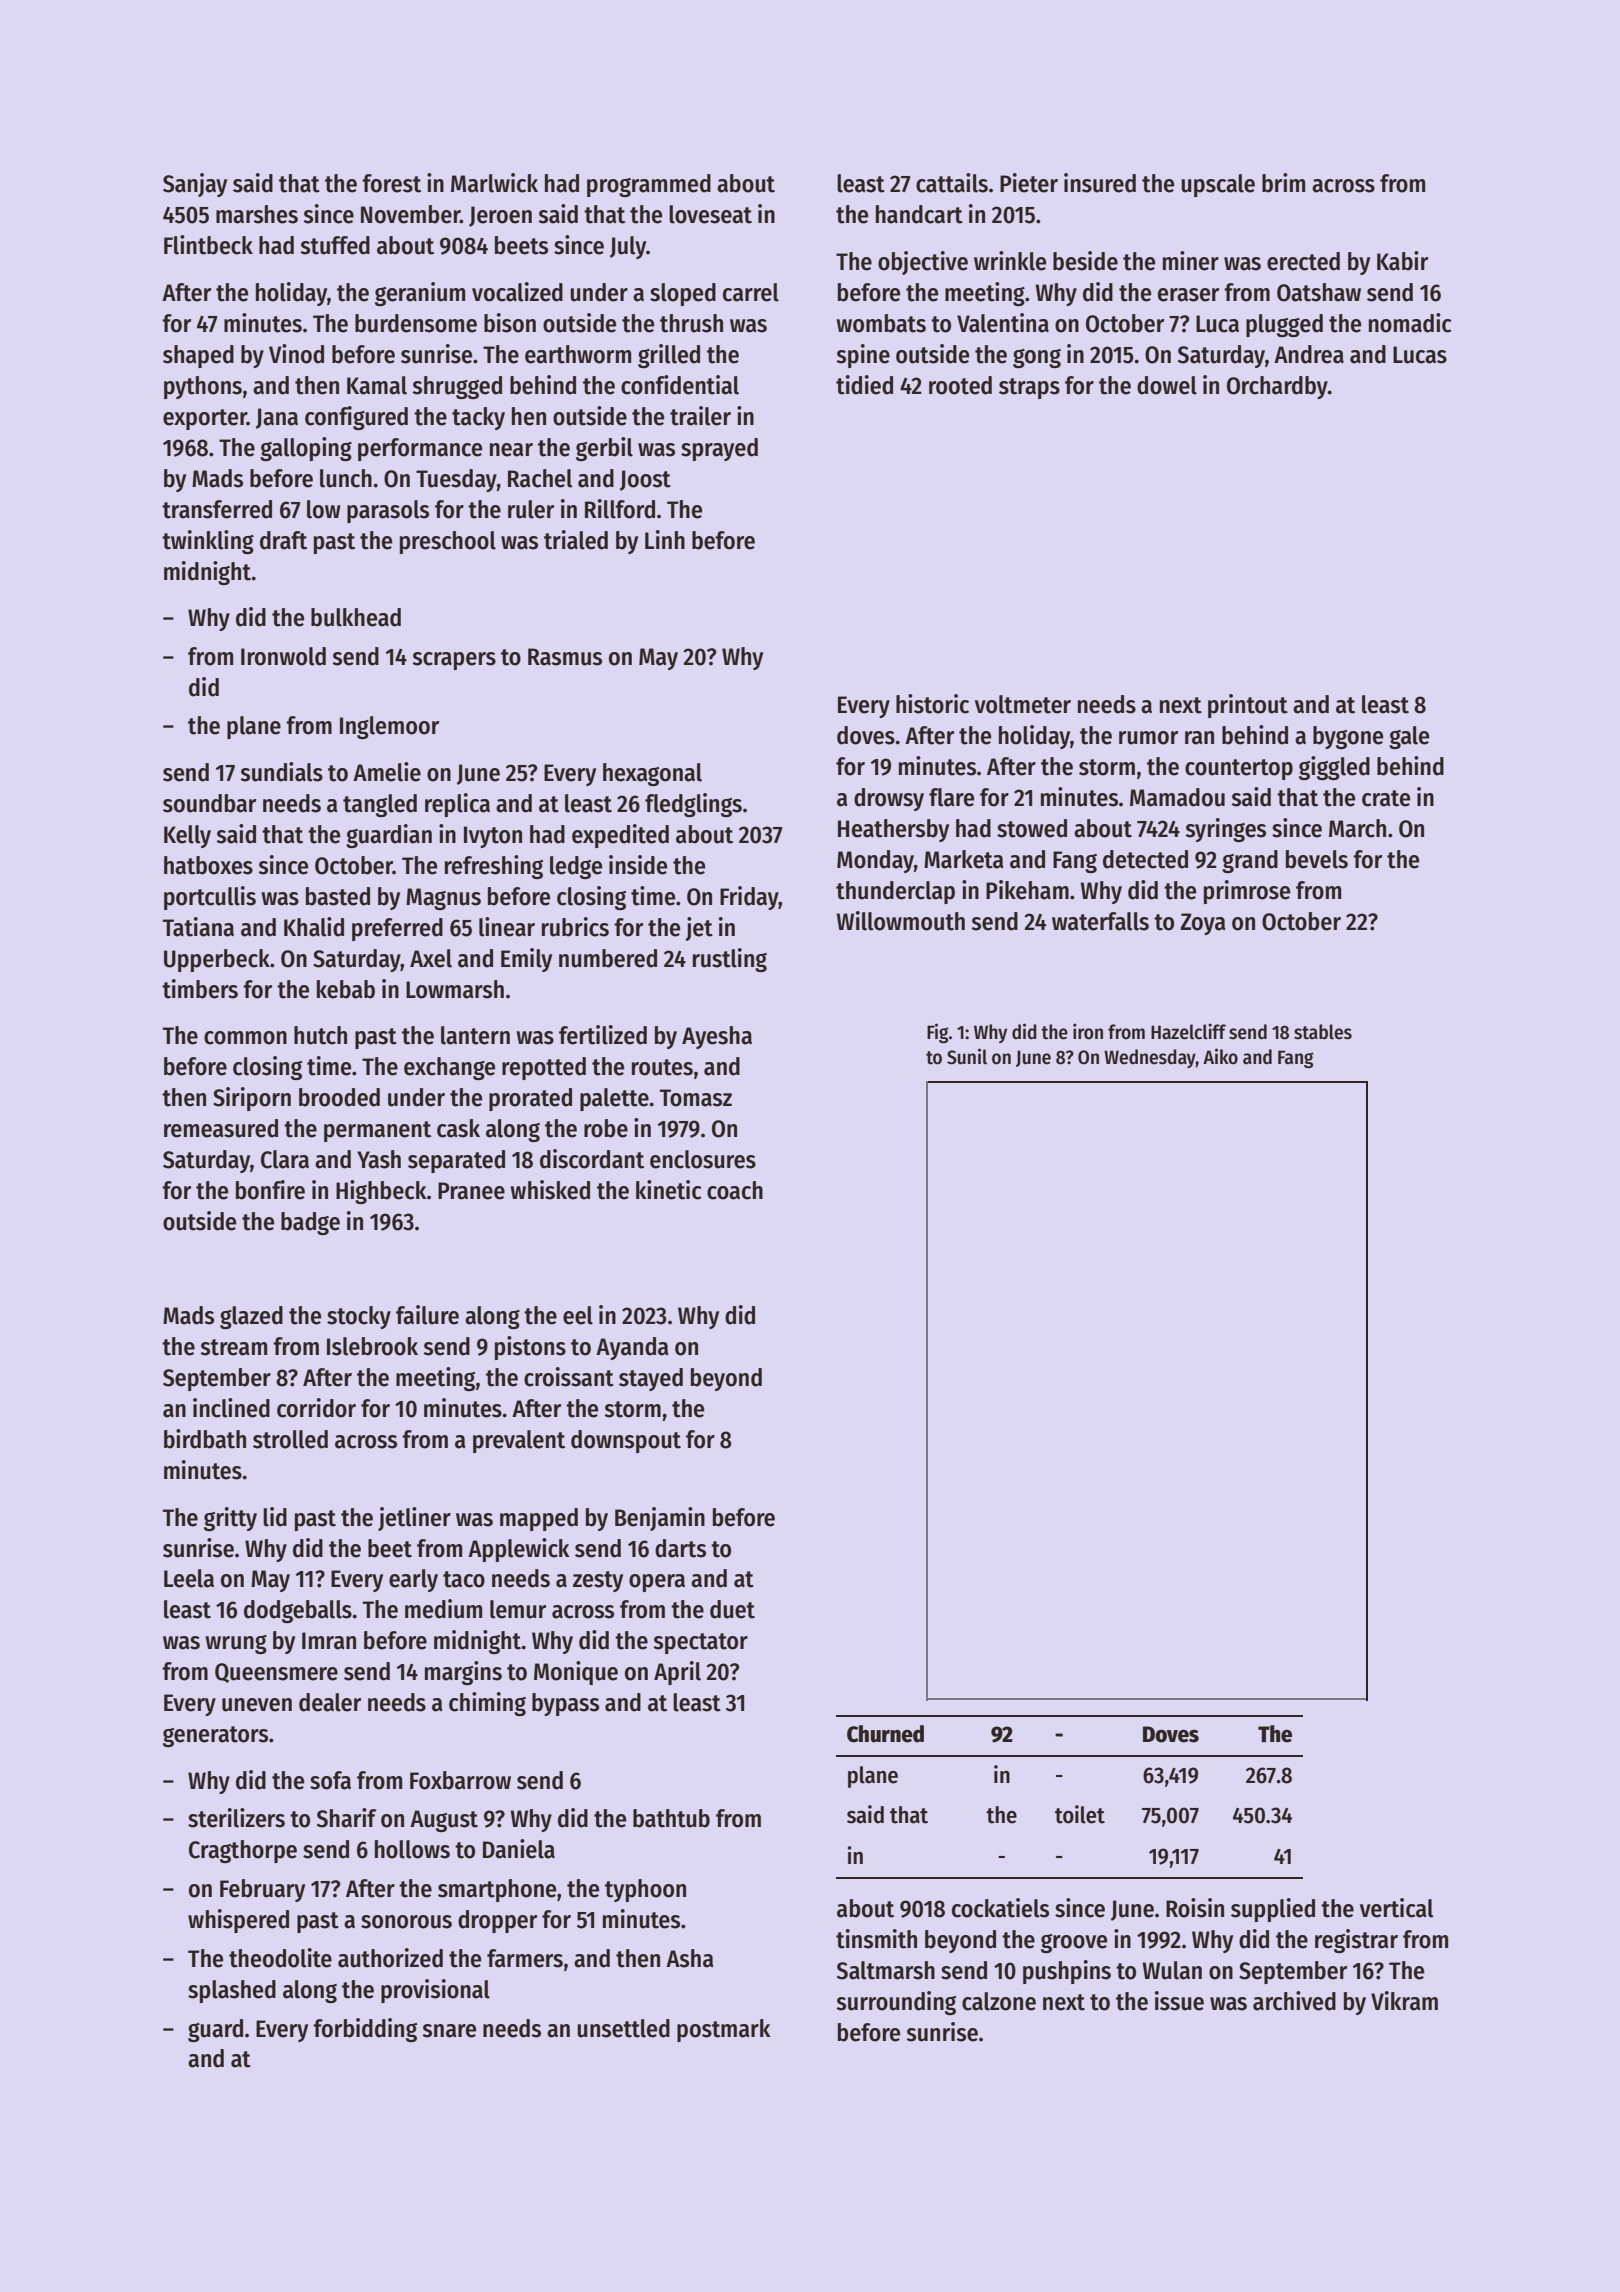  I want to click on Churned, so click(885, 1734).
